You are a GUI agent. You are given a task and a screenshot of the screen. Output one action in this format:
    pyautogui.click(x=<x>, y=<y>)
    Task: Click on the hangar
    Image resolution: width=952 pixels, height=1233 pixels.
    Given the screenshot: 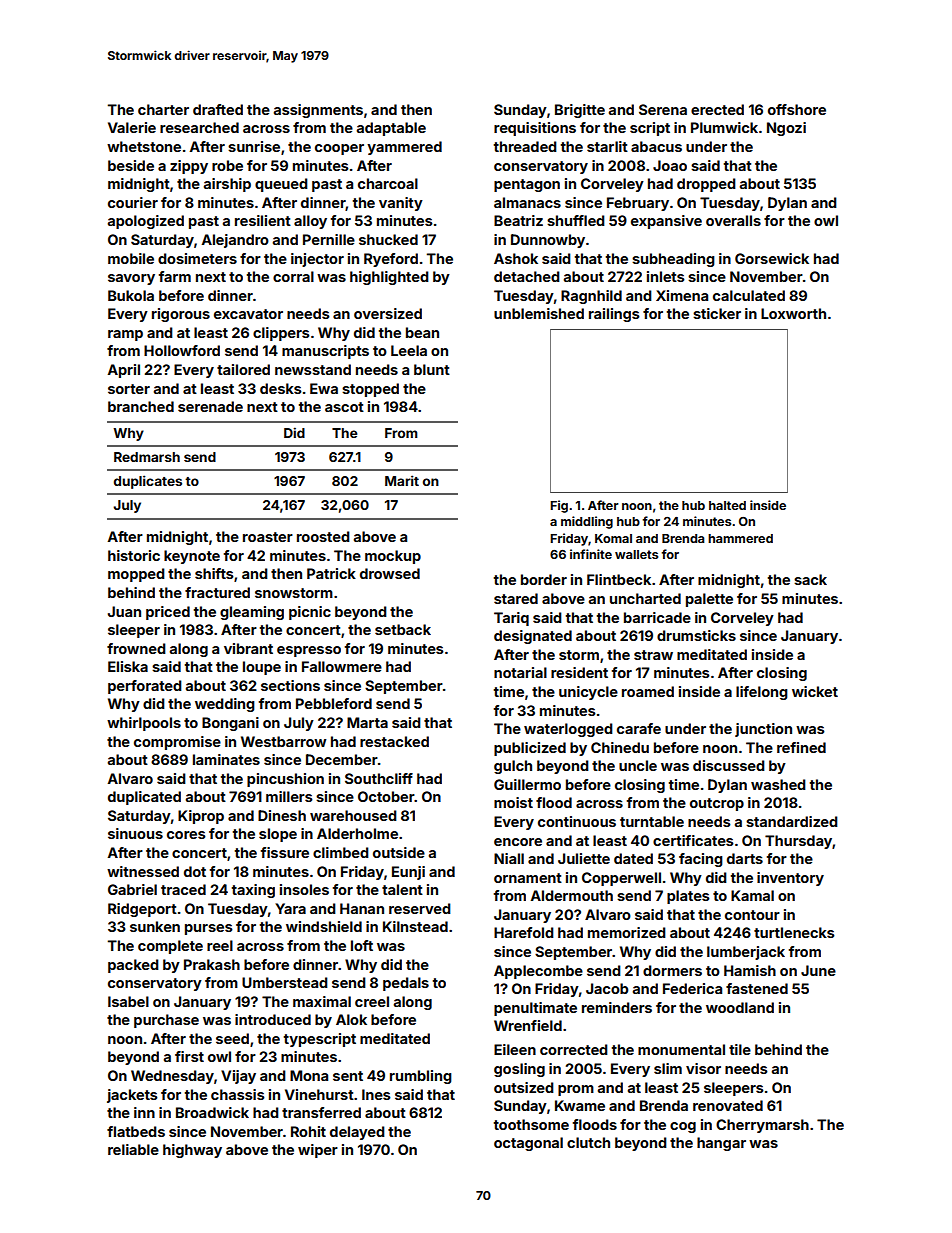 What is the action you would take?
    pyautogui.click(x=721, y=1144)
